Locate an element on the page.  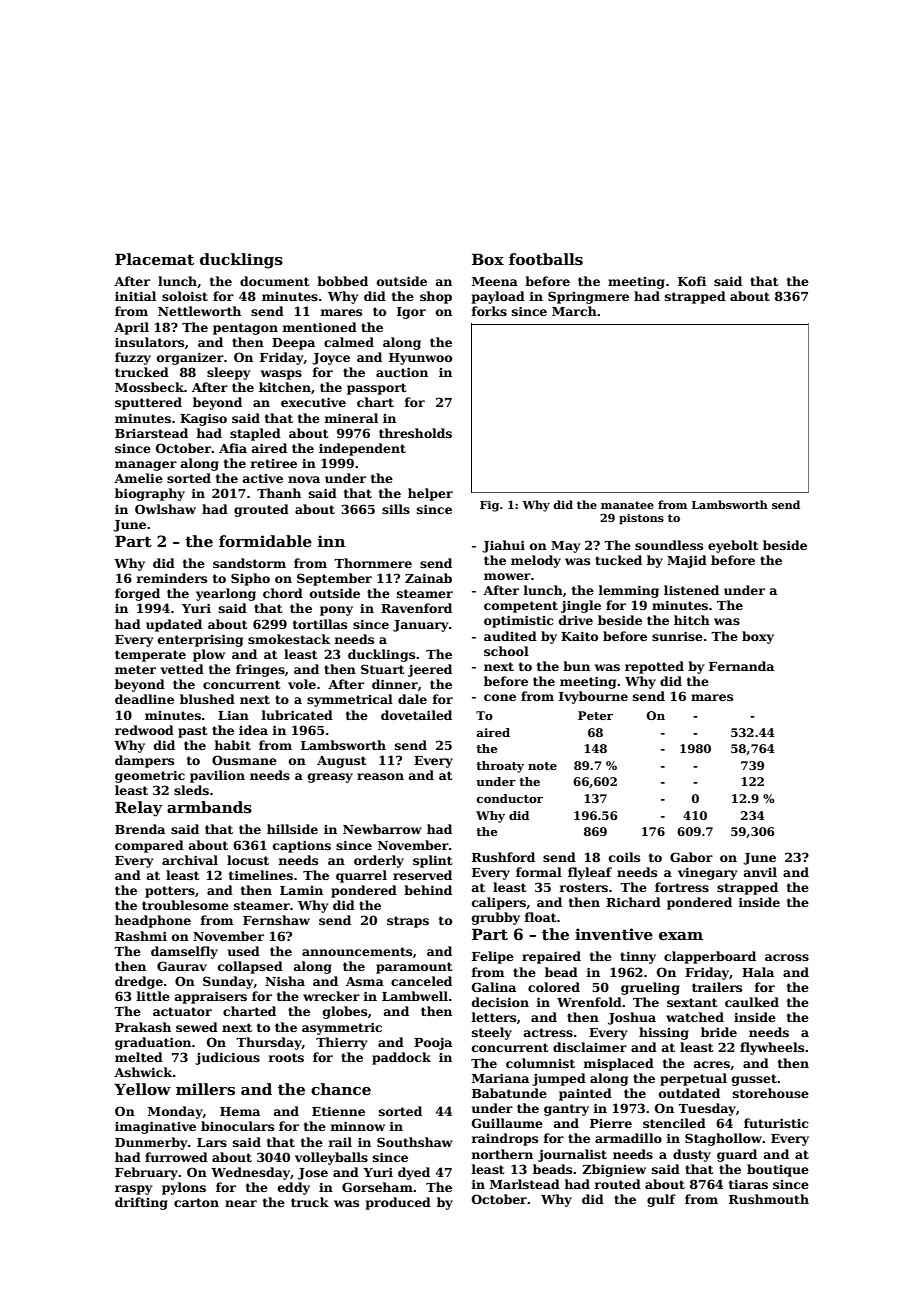
chord is located at coordinates (283, 593).
